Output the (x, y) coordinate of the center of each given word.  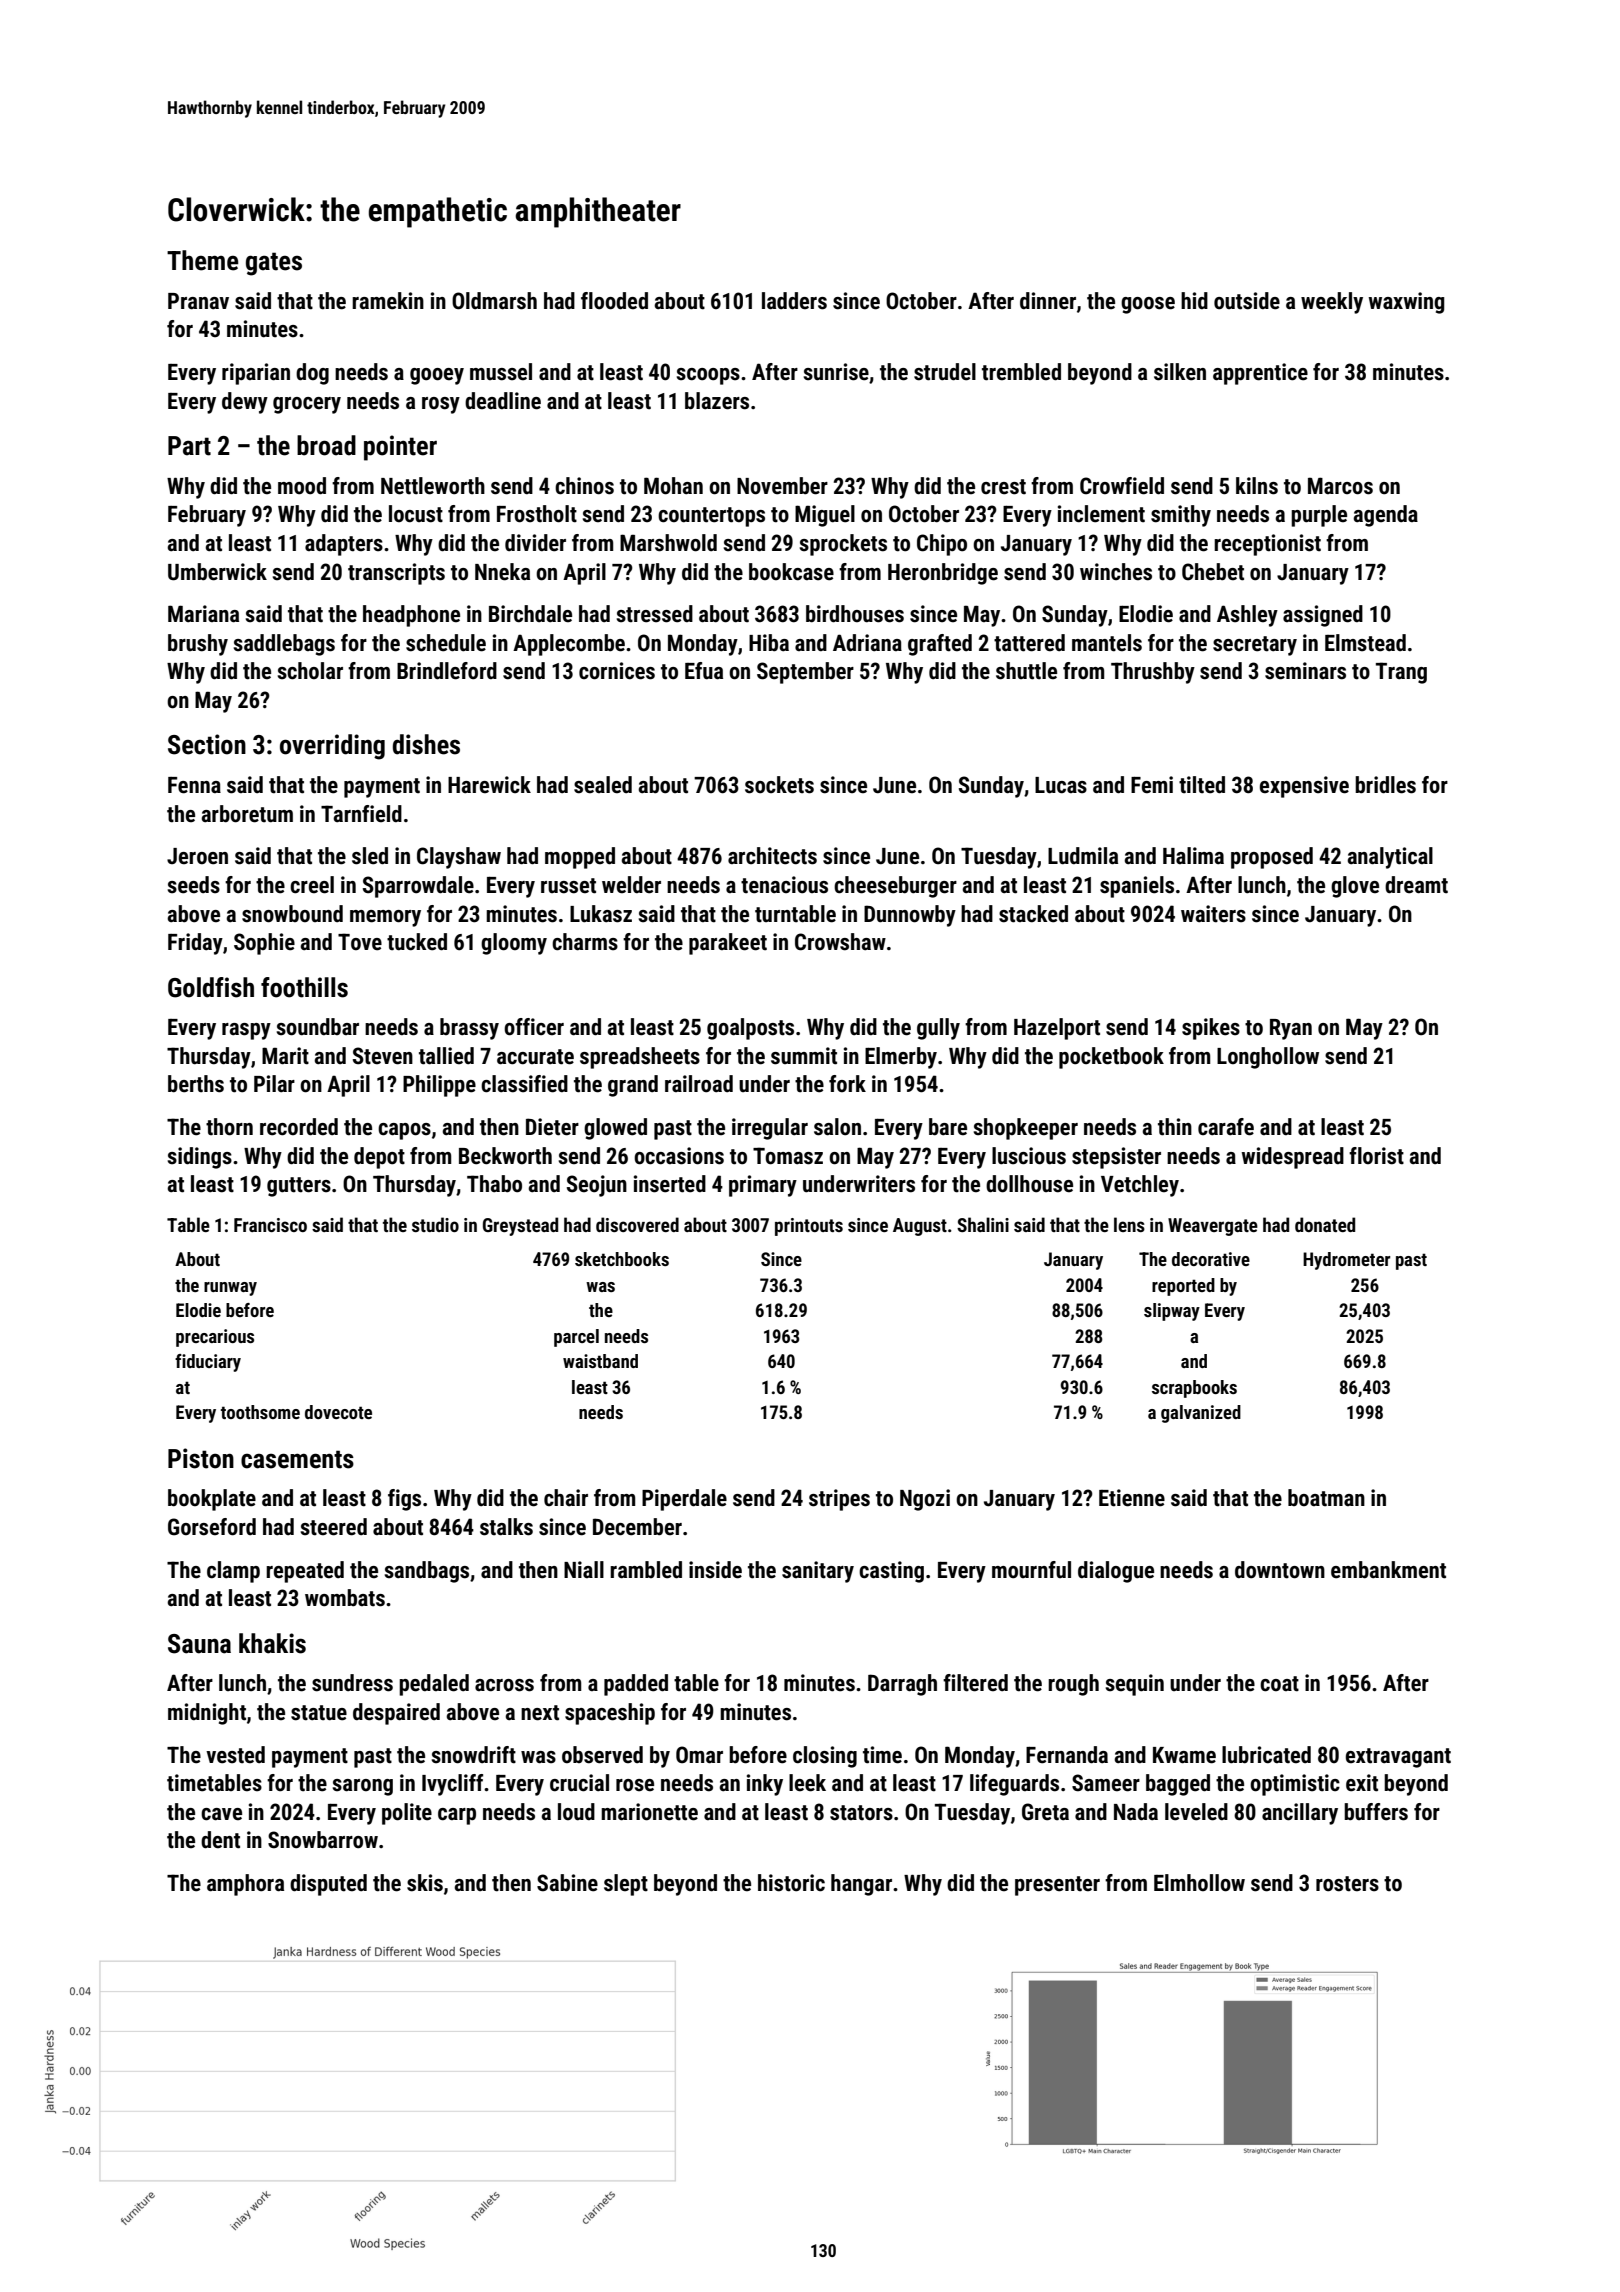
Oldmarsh (494, 301)
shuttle (1026, 671)
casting (891, 1572)
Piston (201, 1458)
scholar (310, 671)
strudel (945, 372)
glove (1355, 887)
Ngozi (925, 1500)
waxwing (1406, 303)
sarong (363, 1787)
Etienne (1132, 1498)
